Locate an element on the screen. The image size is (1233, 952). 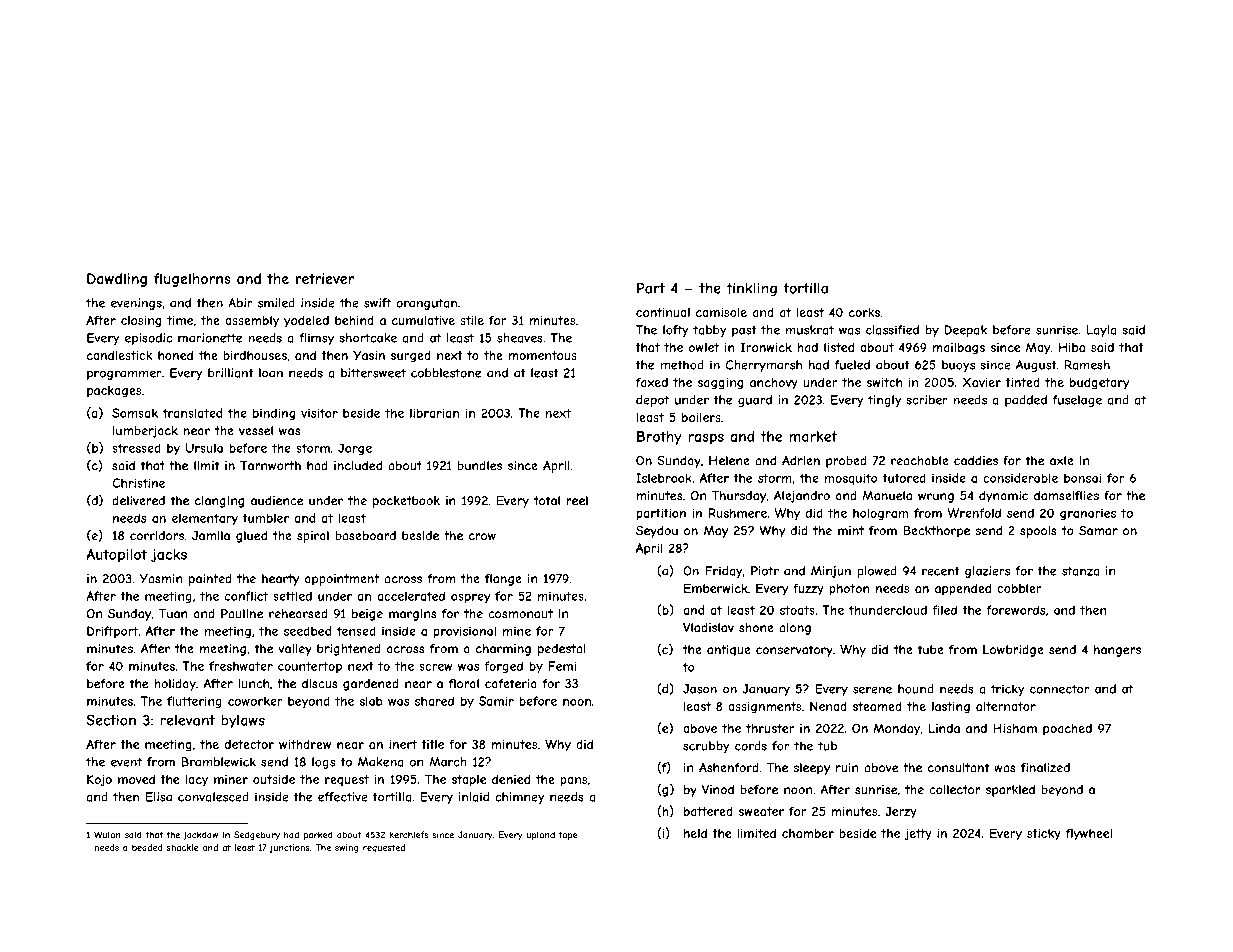
corks is located at coordinates (864, 312).
